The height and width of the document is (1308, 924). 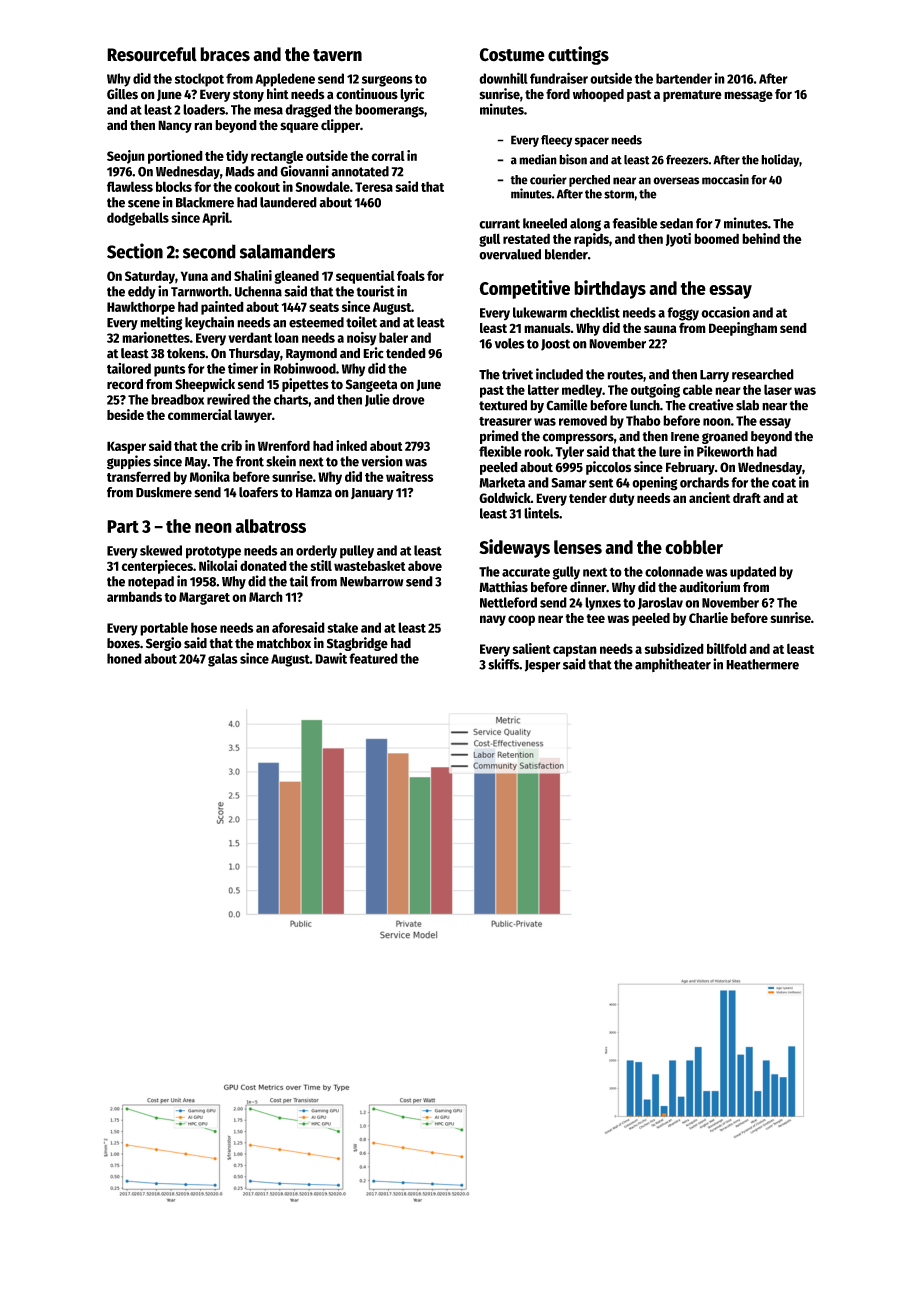 What do you see at coordinates (762, 664) in the document?
I see `Heathermere` at bounding box center [762, 664].
